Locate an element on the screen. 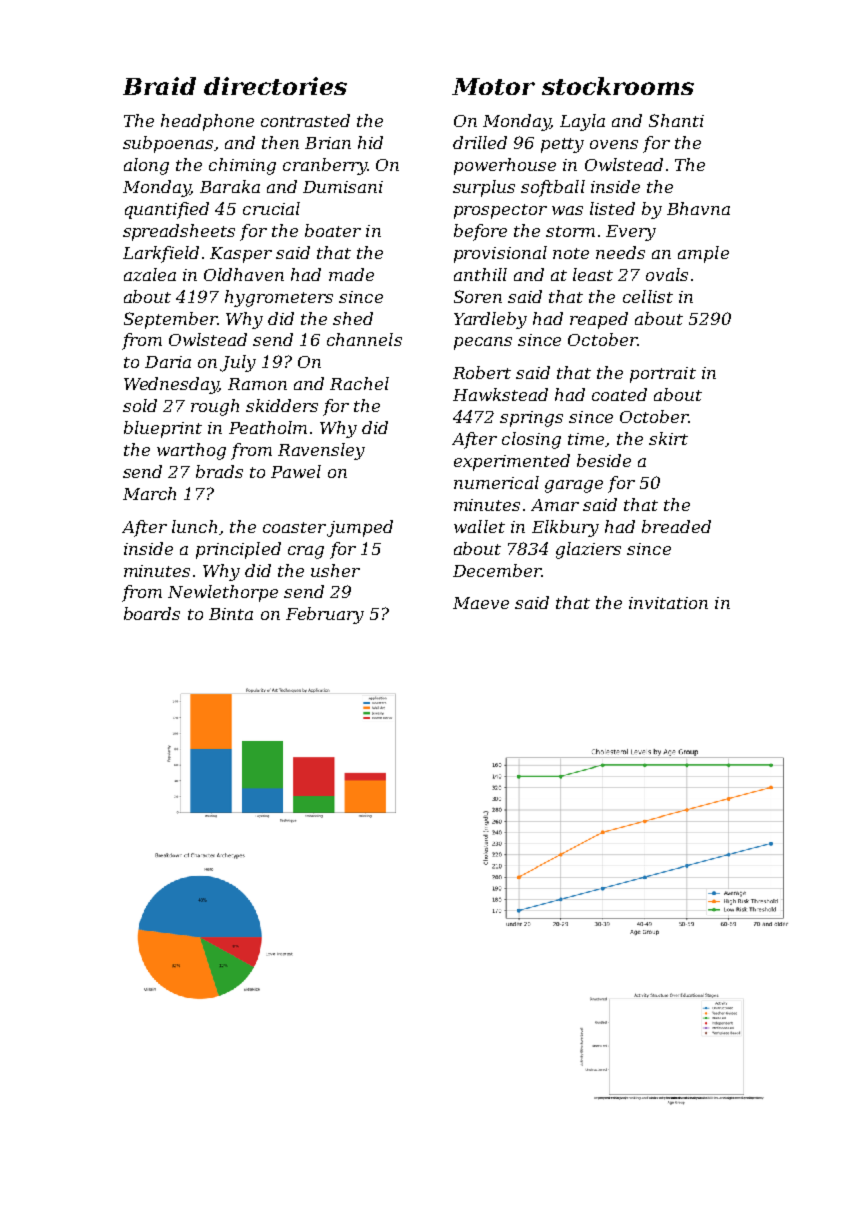 This screenshot has height=1216, width=857. portrait is located at coordinates (663, 375).
